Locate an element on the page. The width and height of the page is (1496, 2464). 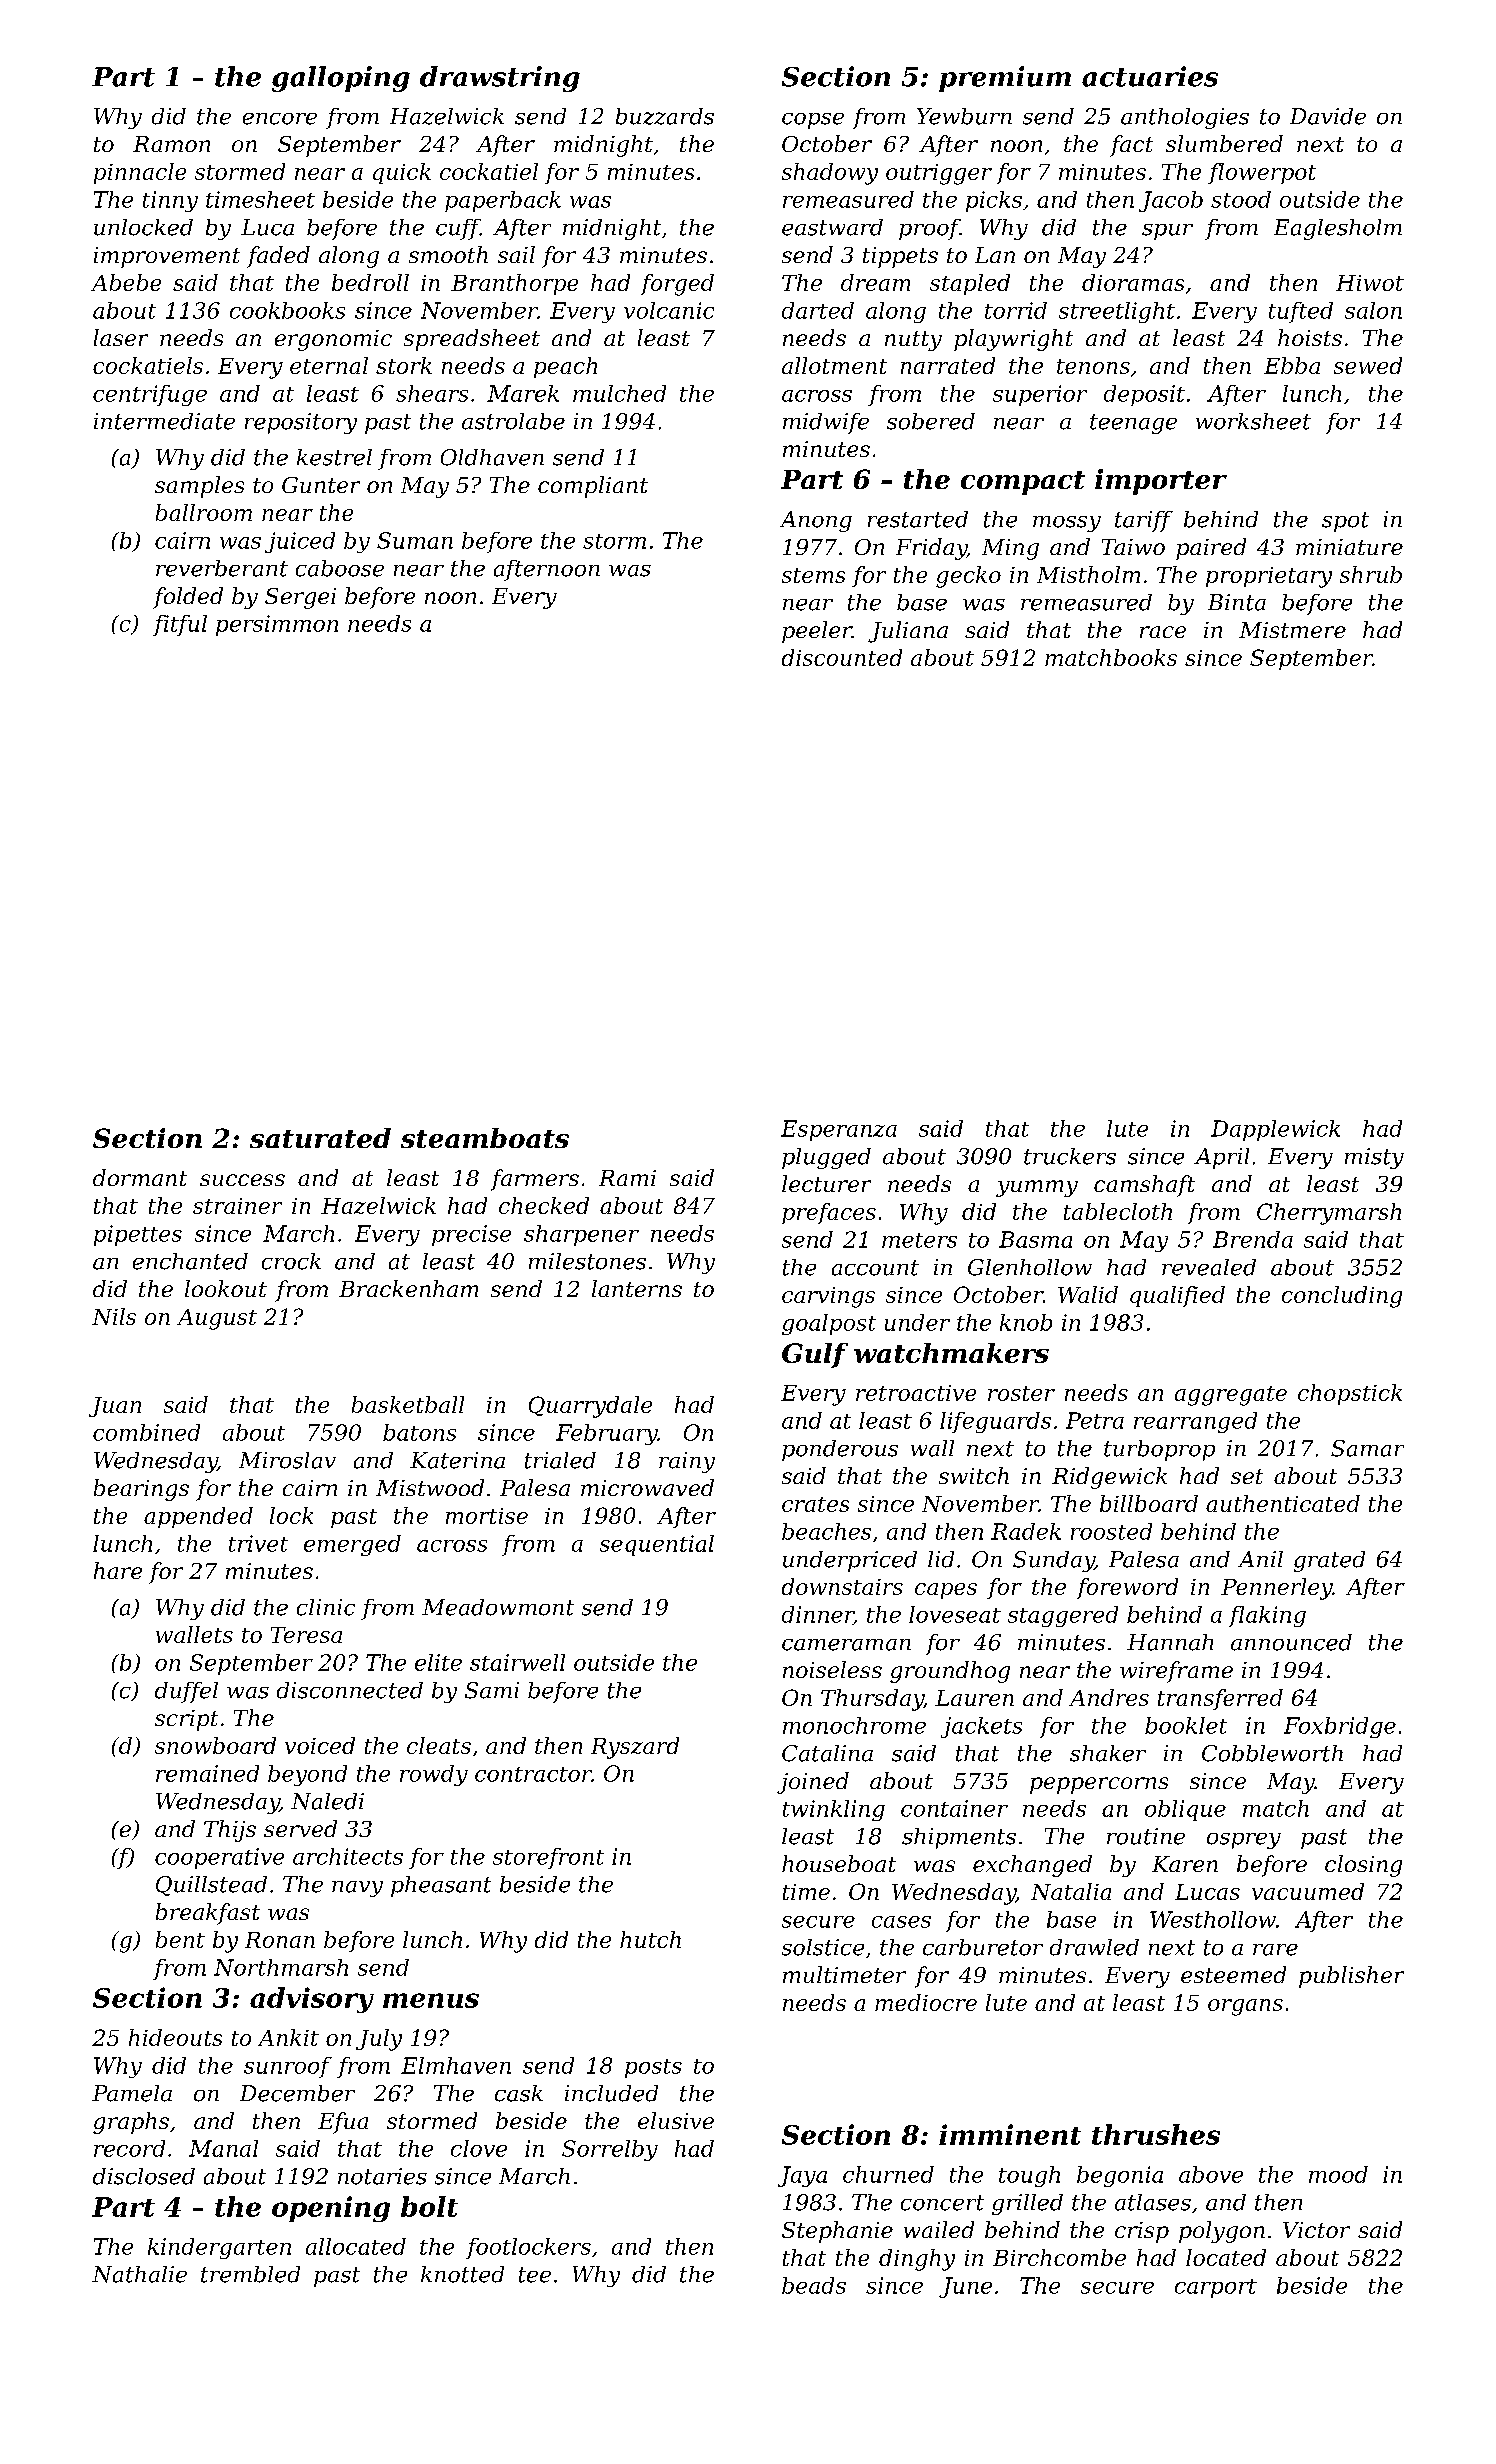
playwright is located at coordinates (1013, 340).
